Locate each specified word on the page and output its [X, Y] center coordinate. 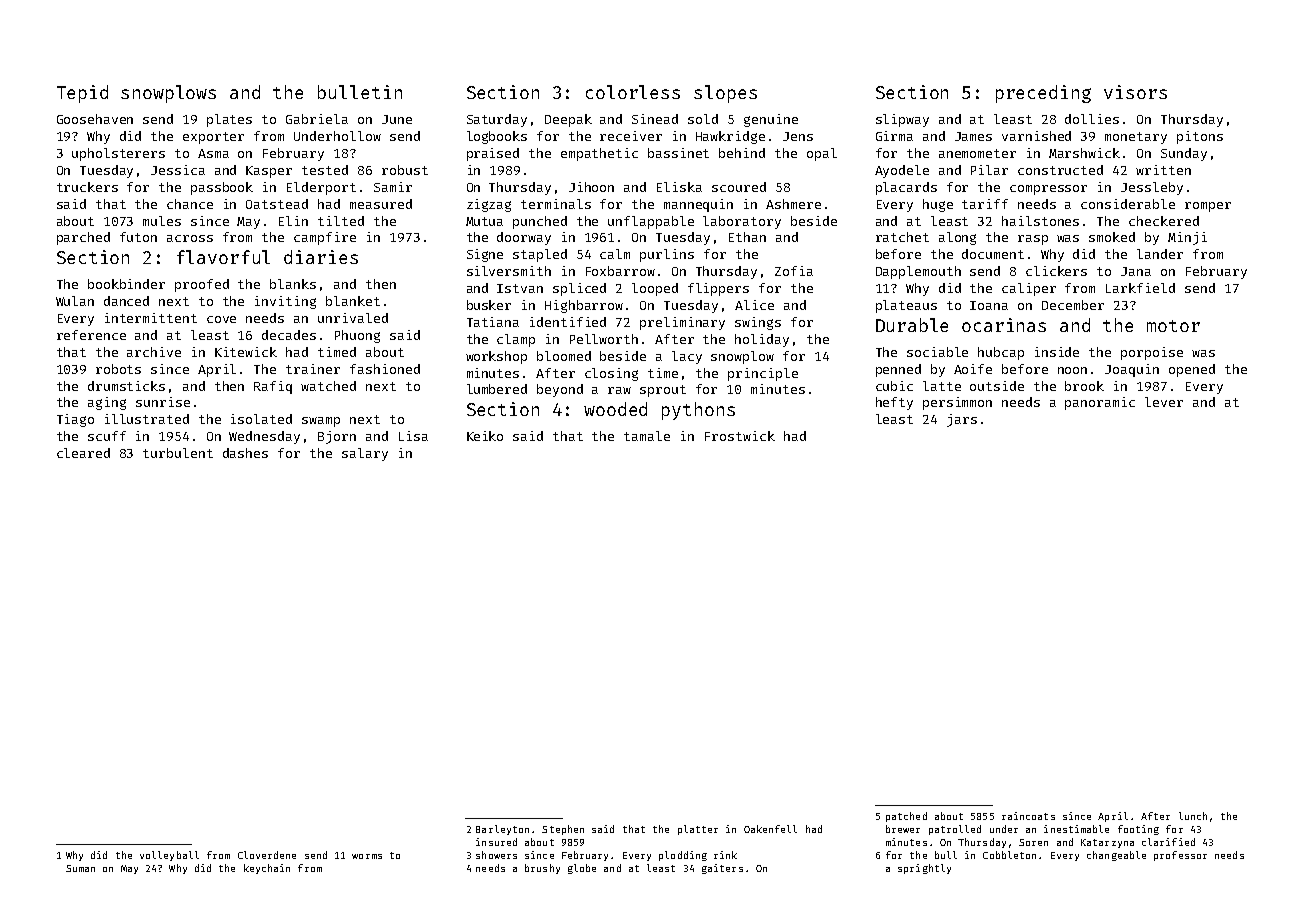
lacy [687, 357]
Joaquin [1132, 370]
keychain [267, 869]
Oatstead [277, 204]
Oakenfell [770, 829]
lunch [1193, 816]
